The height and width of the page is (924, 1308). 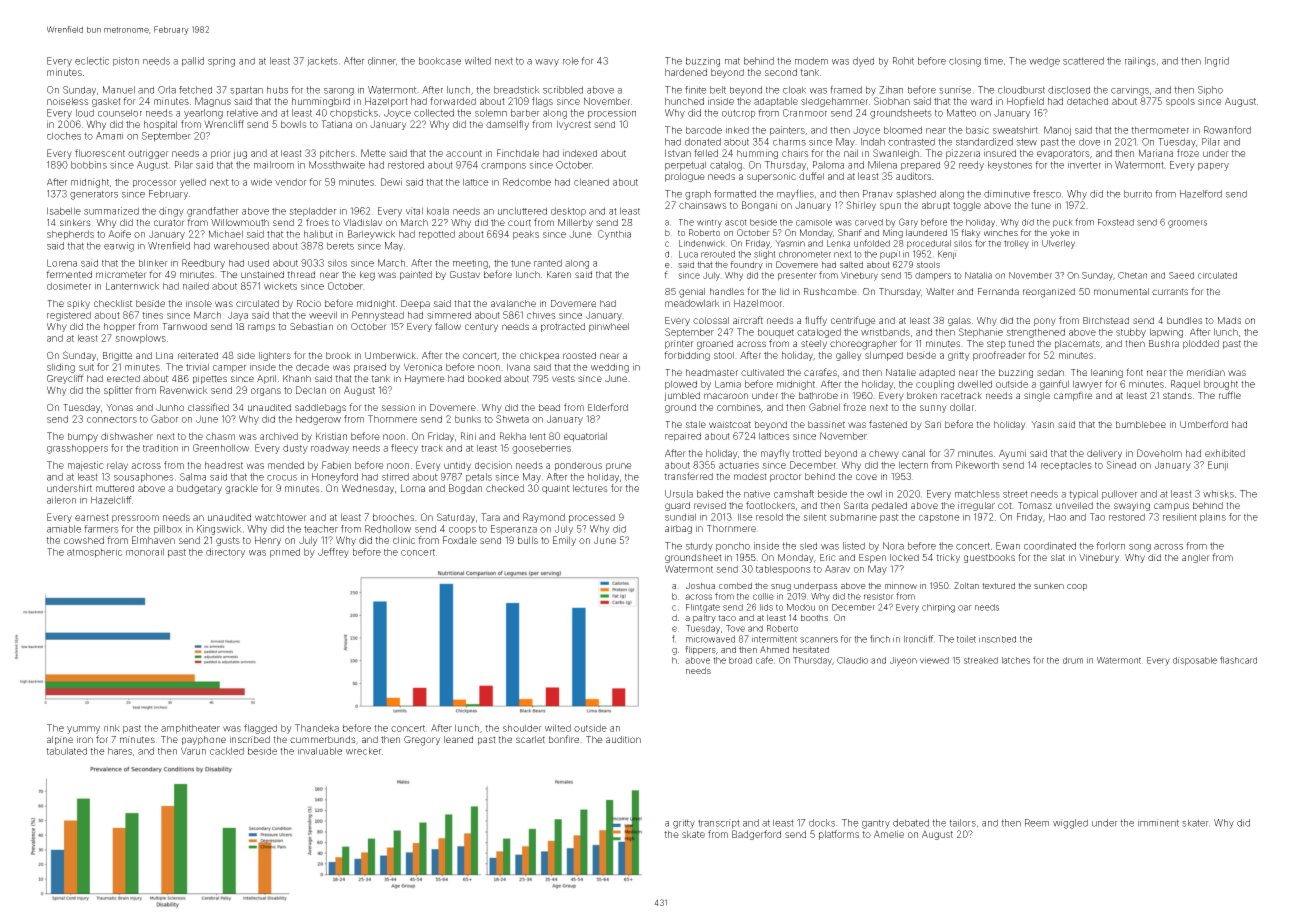 I want to click on registered, so click(x=69, y=316).
